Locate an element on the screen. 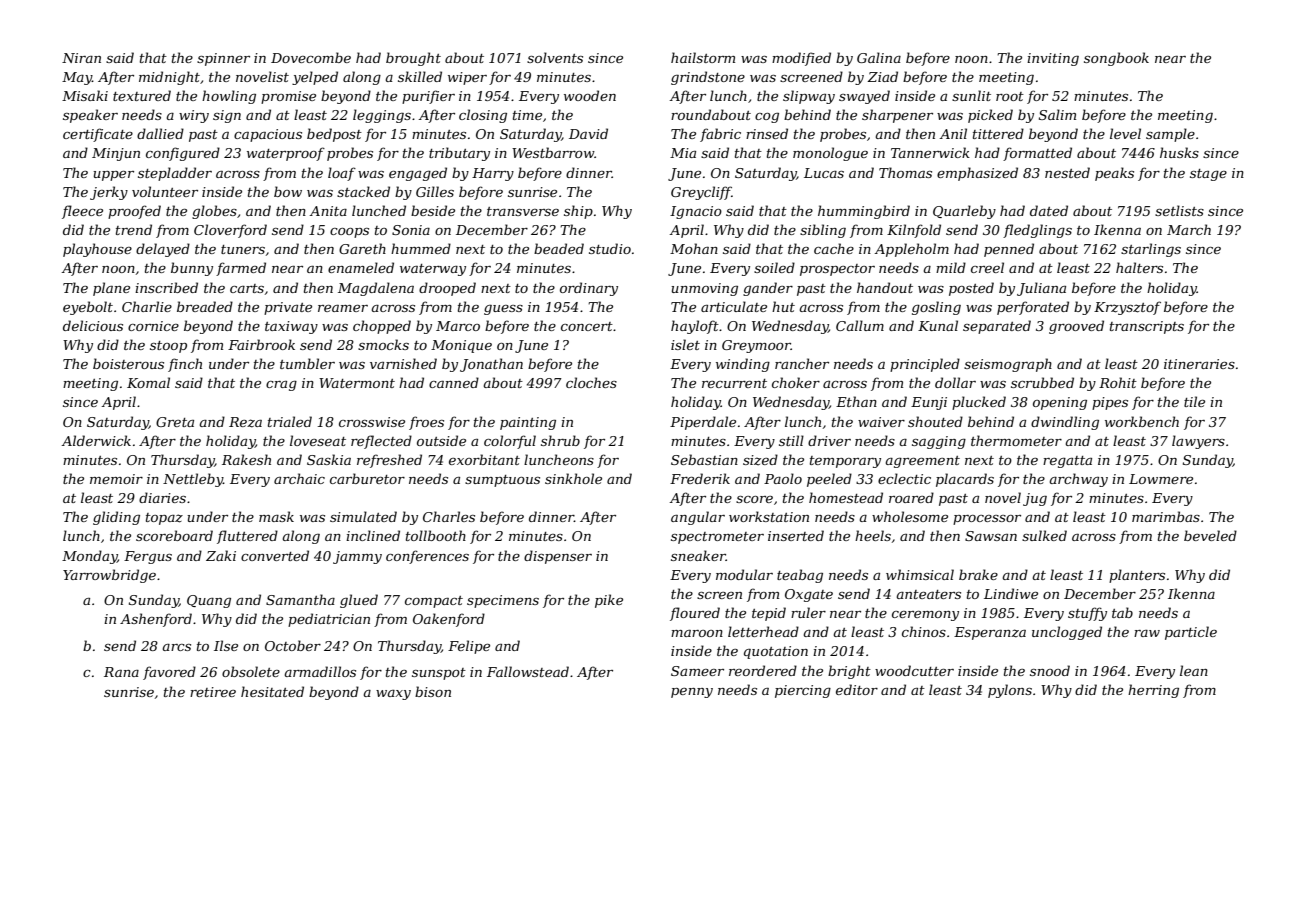 This screenshot has width=1308, height=924. memoir is located at coordinates (116, 479).
